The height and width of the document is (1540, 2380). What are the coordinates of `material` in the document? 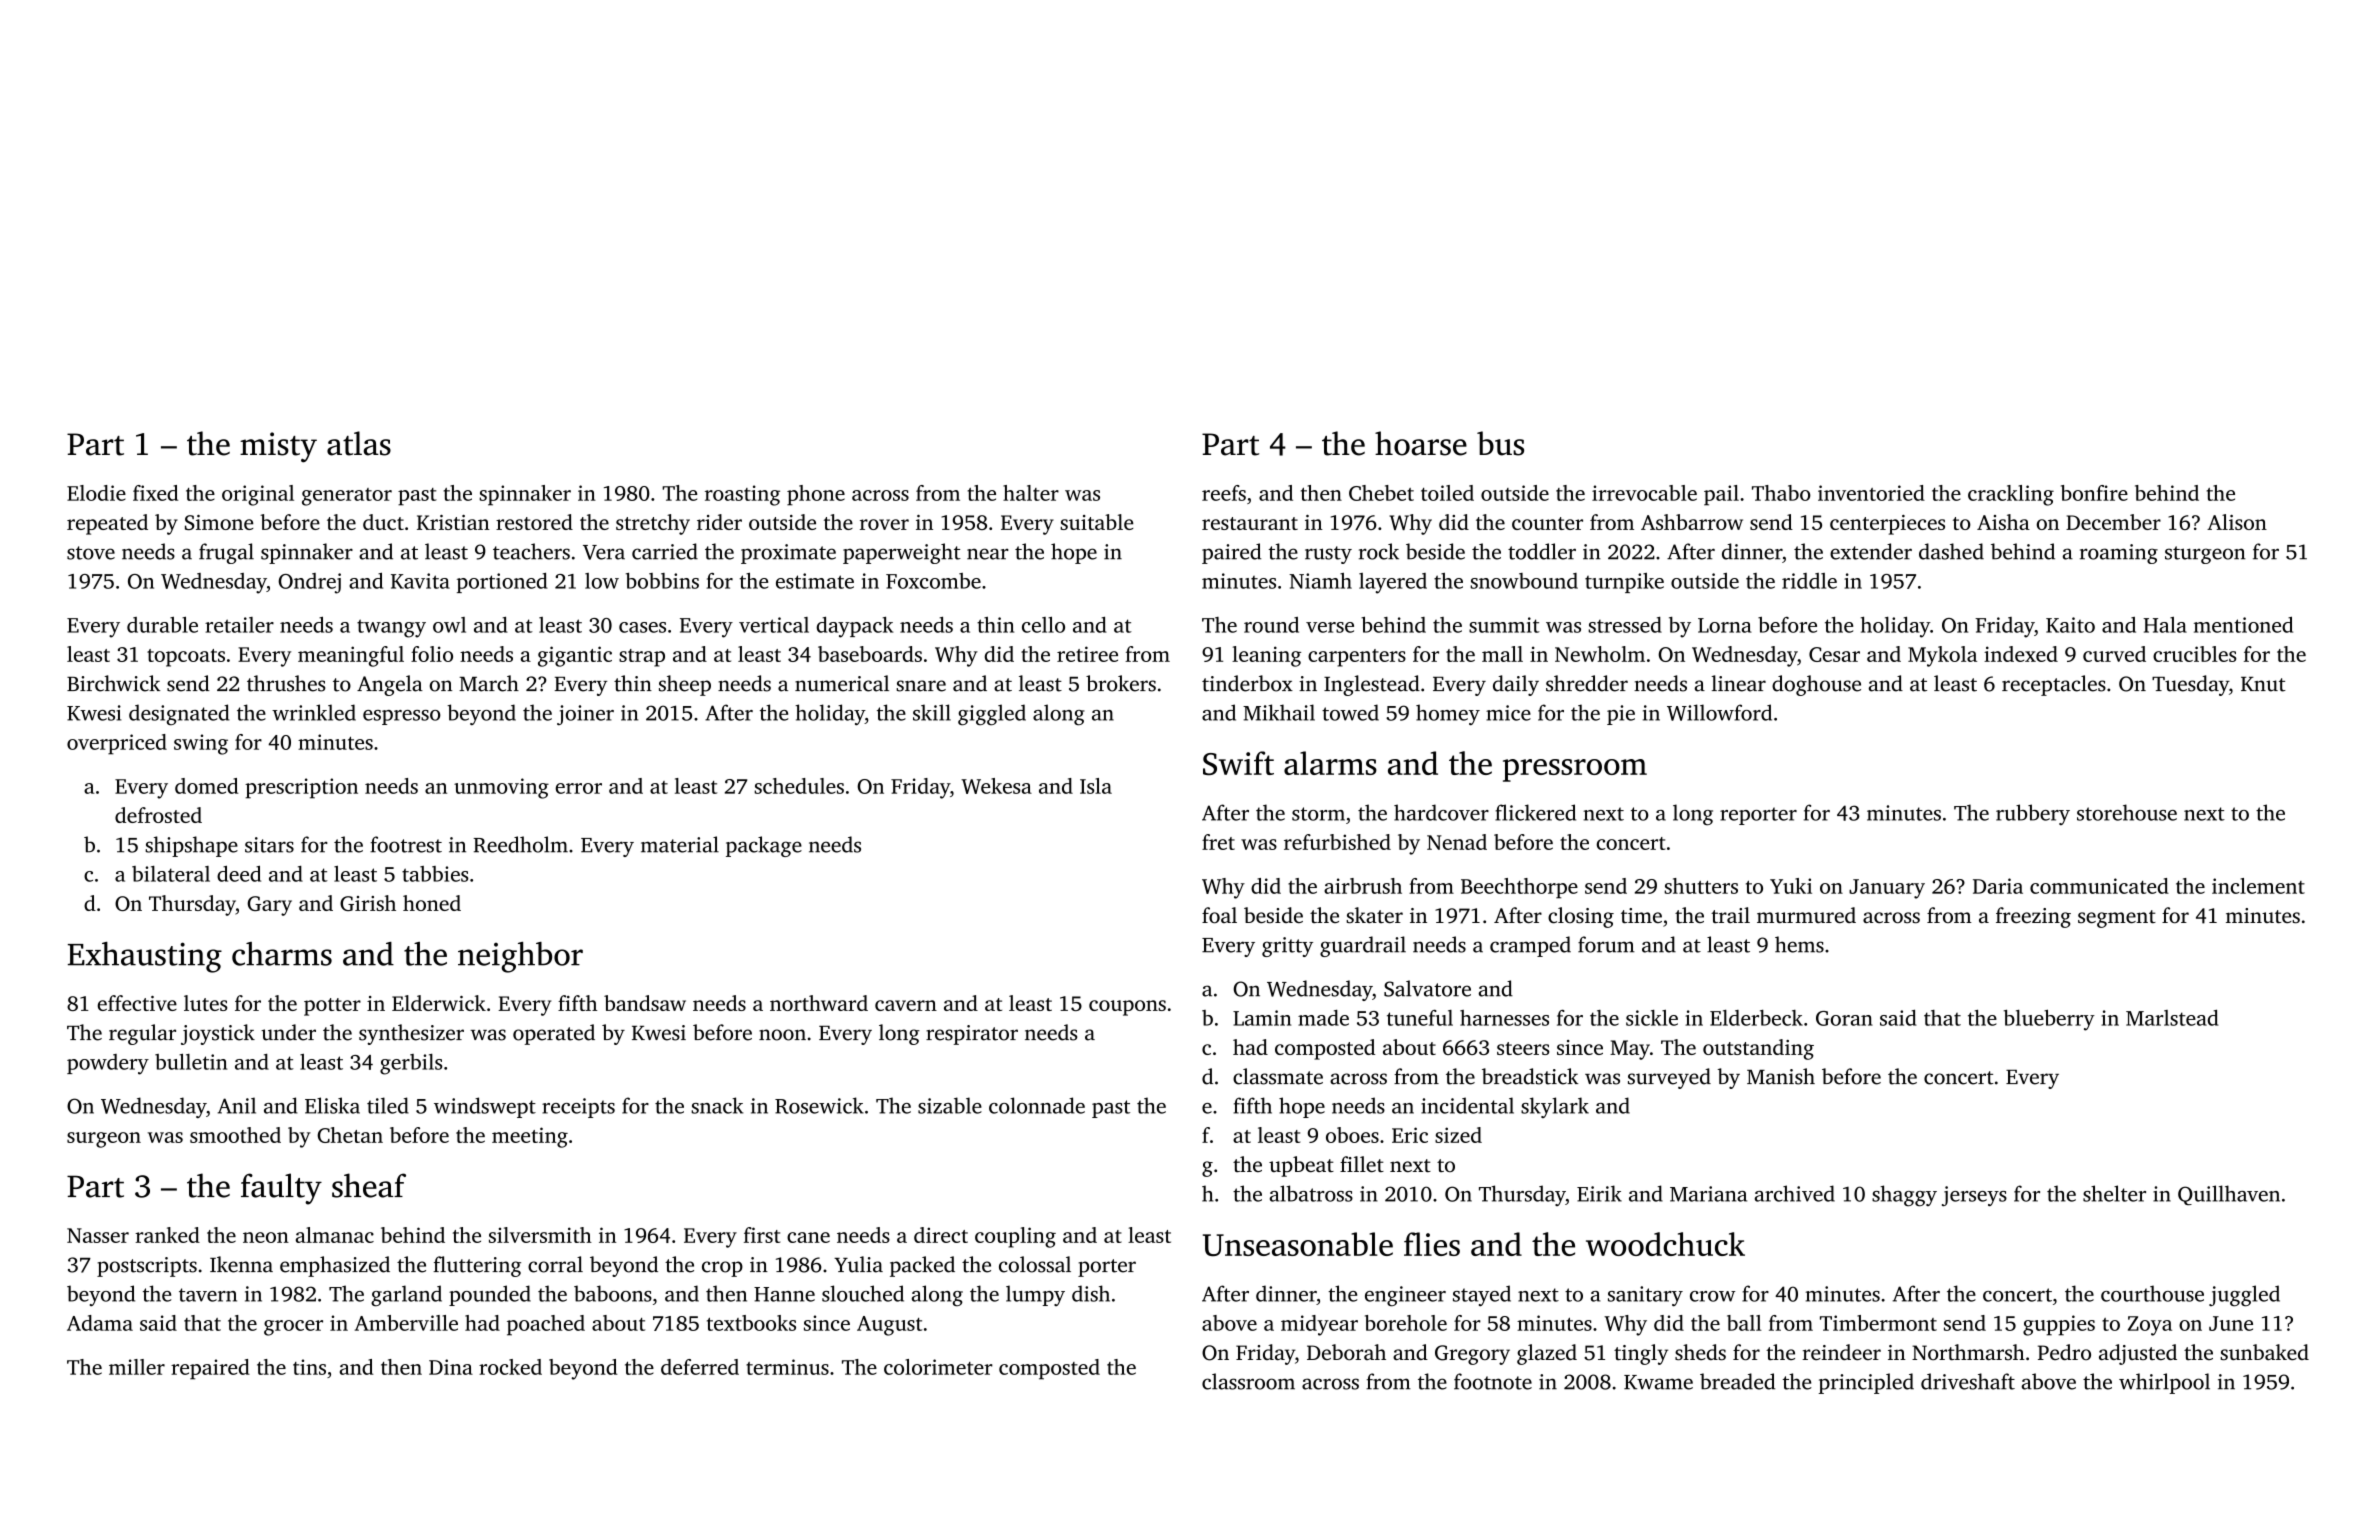 It's located at (680, 844).
